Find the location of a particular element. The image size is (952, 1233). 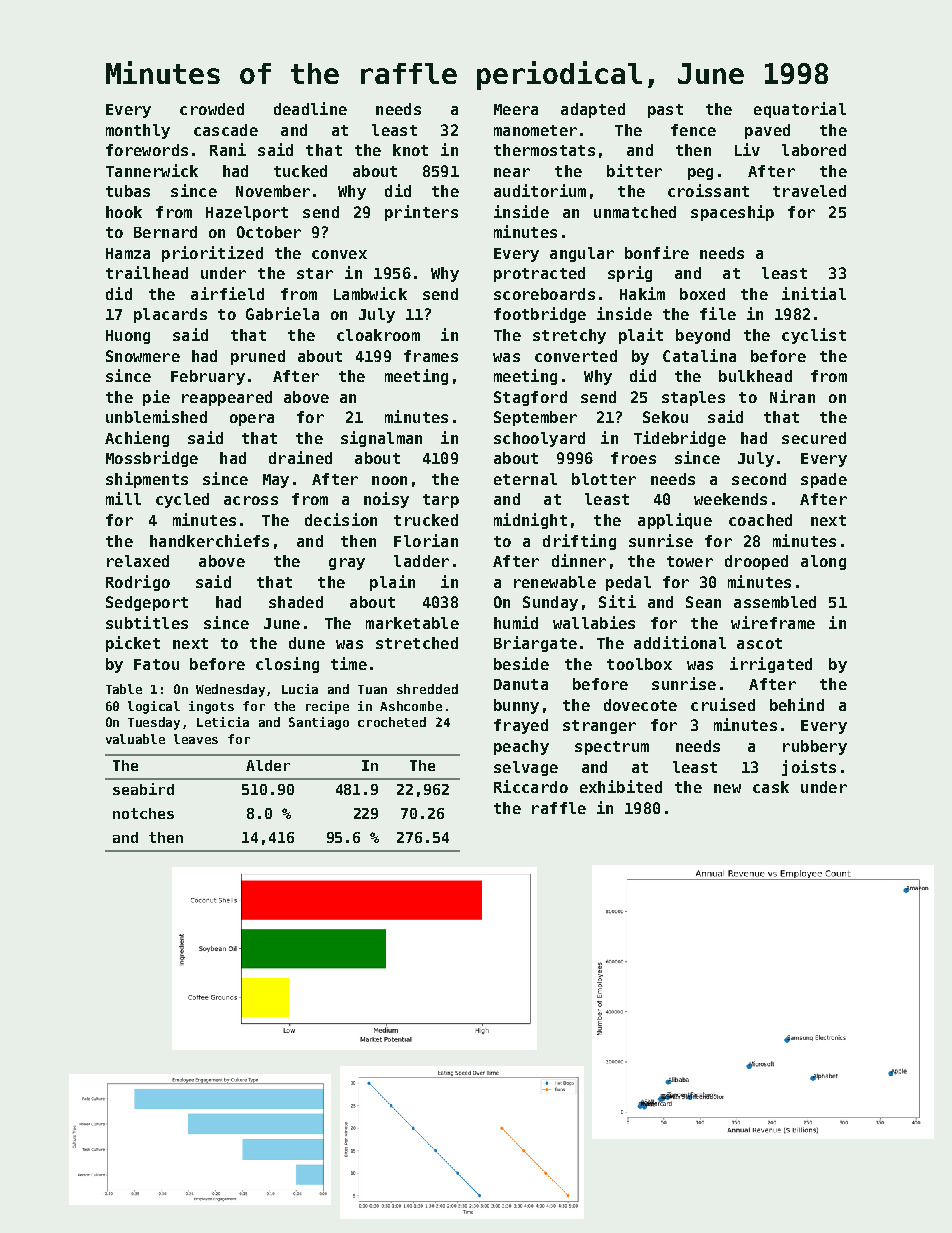

equatorial is located at coordinates (800, 110).
